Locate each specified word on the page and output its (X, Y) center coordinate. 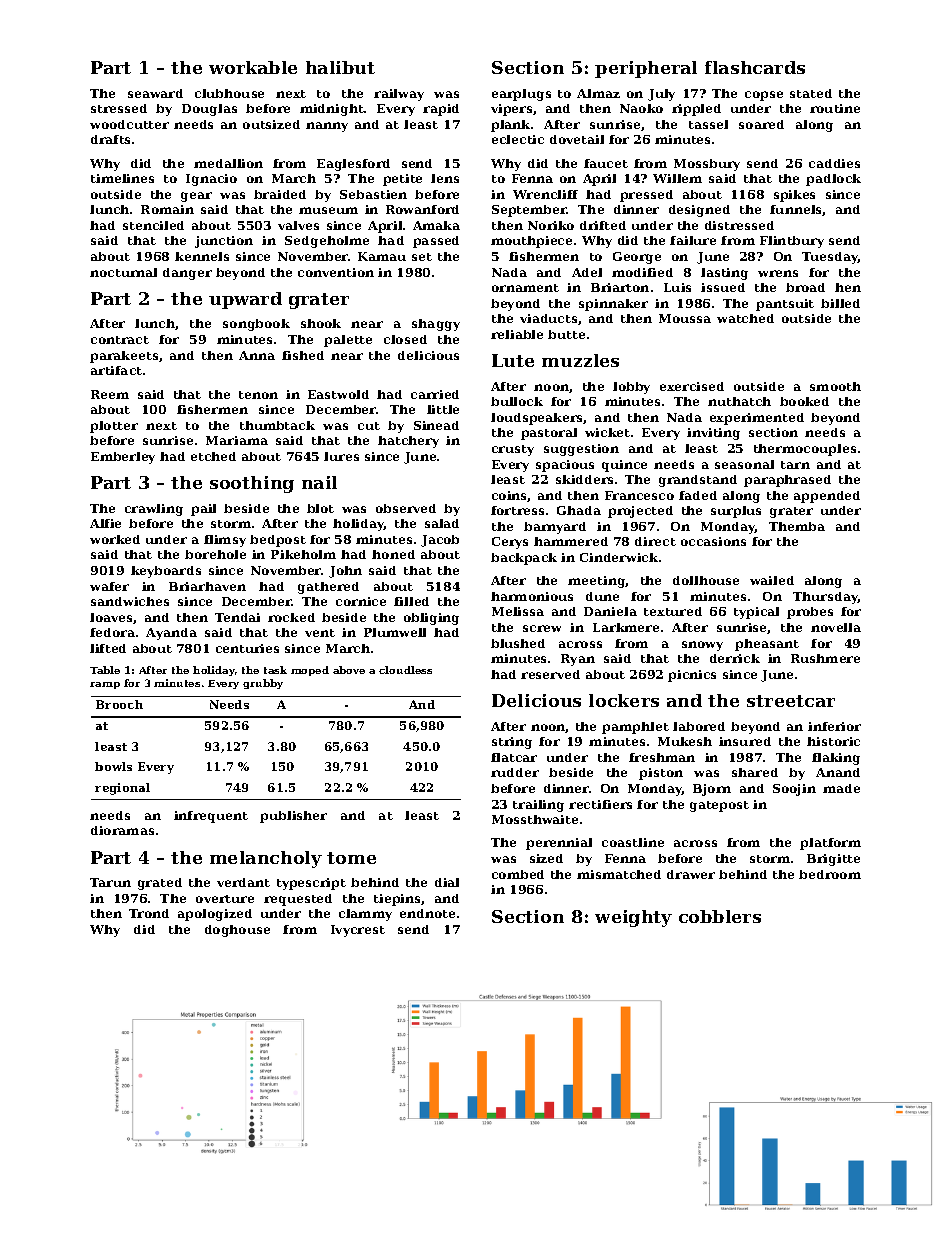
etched (213, 456)
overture (225, 899)
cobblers (720, 916)
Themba (797, 526)
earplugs (521, 95)
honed (393, 554)
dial (447, 882)
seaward (155, 93)
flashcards (755, 67)
